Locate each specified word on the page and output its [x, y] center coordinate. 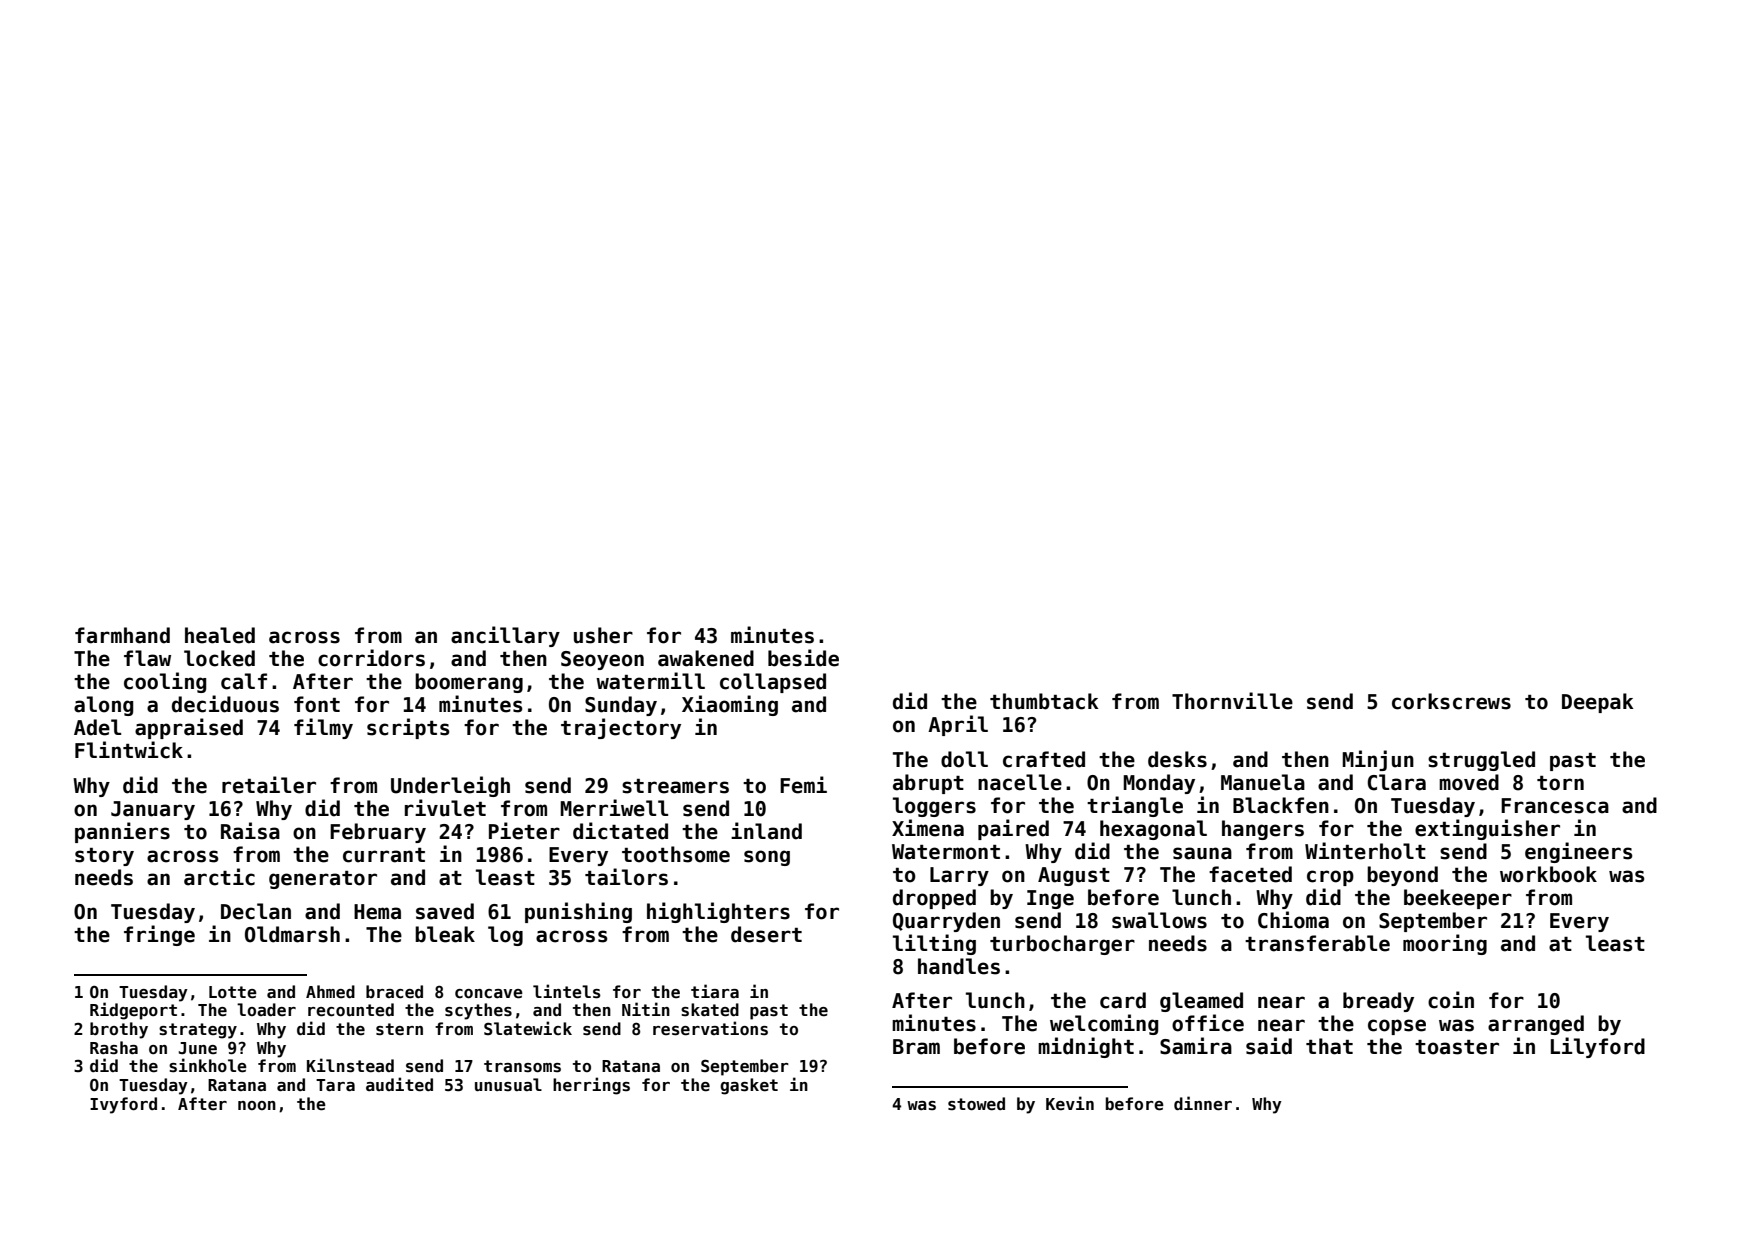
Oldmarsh [292, 934]
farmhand [122, 635]
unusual [508, 1084]
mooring [1445, 944]
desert [766, 934]
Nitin [646, 1009]
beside [803, 658]
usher [603, 635]
